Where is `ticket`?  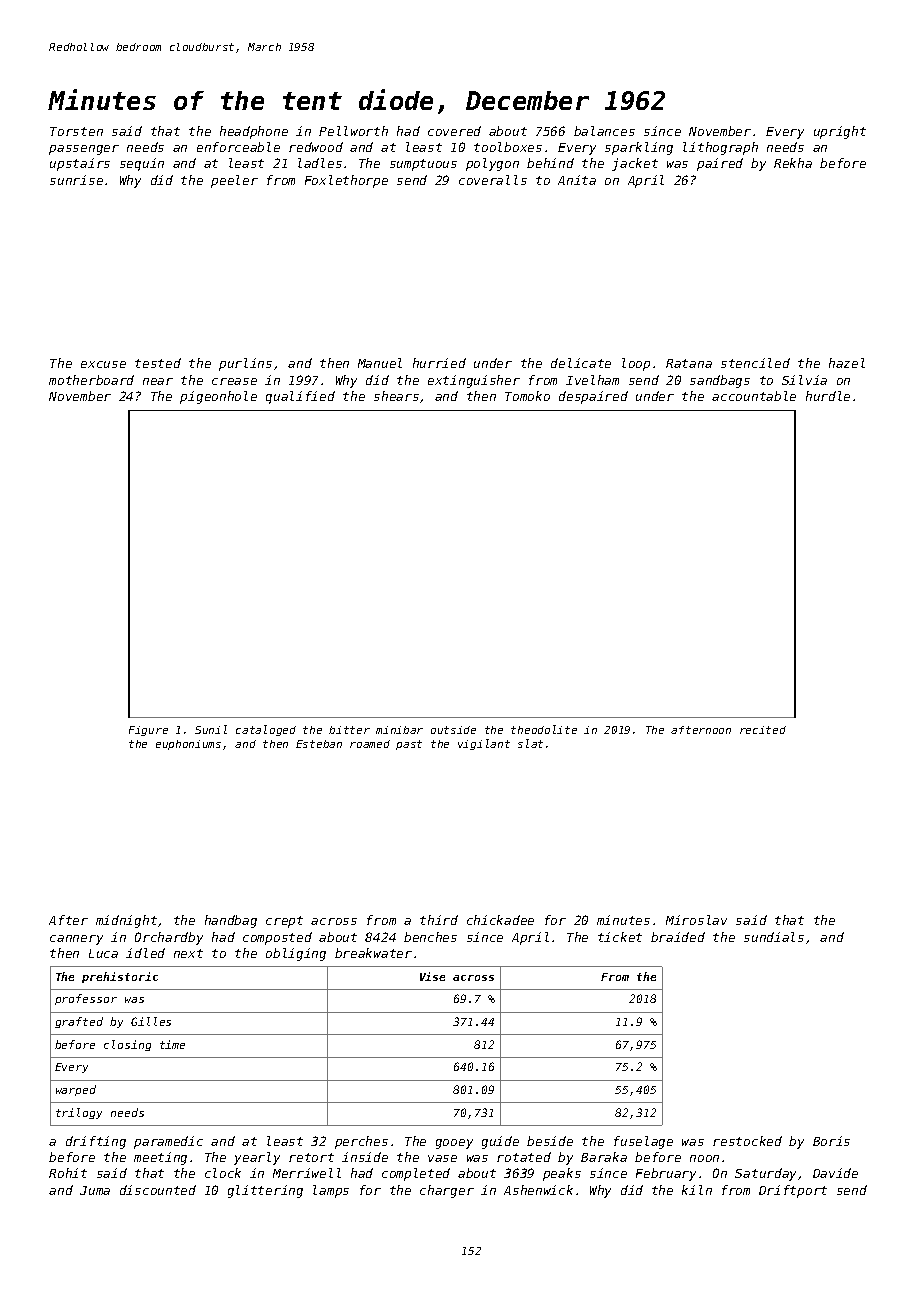 ticket is located at coordinates (620, 937).
